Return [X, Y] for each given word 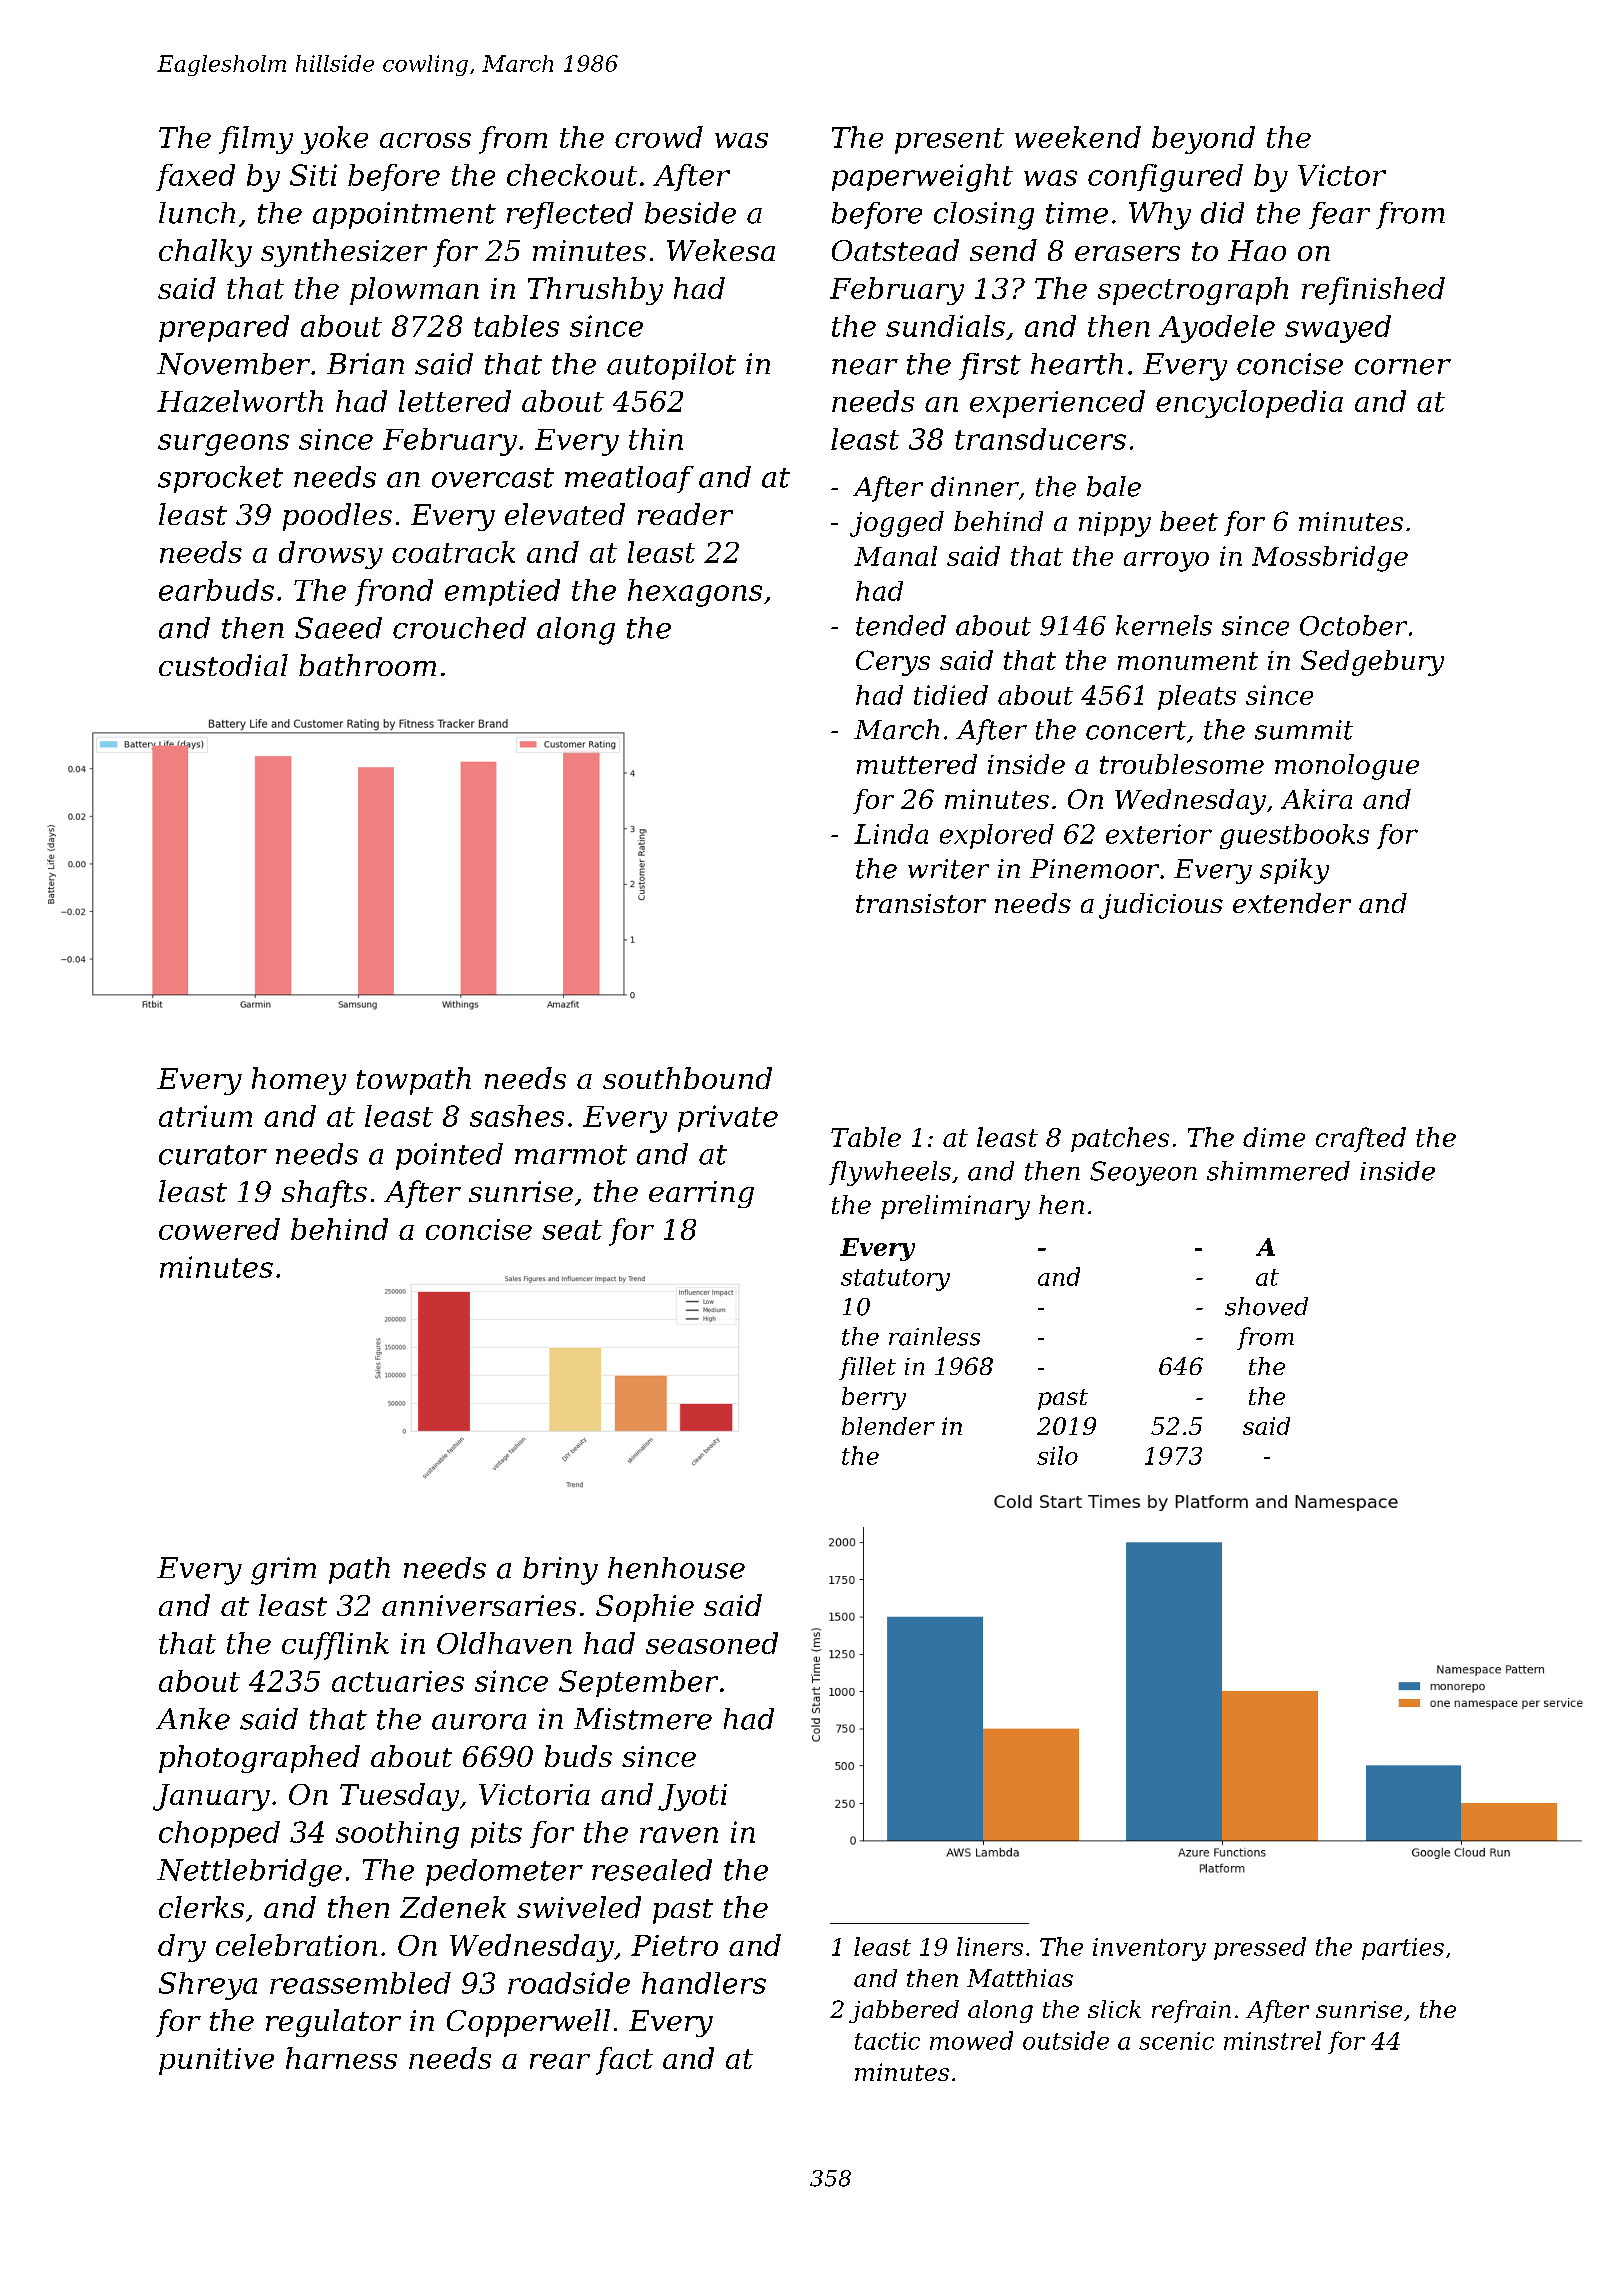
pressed [1260, 1948]
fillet [867, 1368]
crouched [459, 628]
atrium [205, 1116]
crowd [659, 137]
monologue [1347, 767]
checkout [572, 175]
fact [624, 2061]
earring [701, 1194]
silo [1057, 1455]
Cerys [893, 663]
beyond [1203, 140]
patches [1120, 1139]
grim [283, 1571]
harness [341, 2058]
